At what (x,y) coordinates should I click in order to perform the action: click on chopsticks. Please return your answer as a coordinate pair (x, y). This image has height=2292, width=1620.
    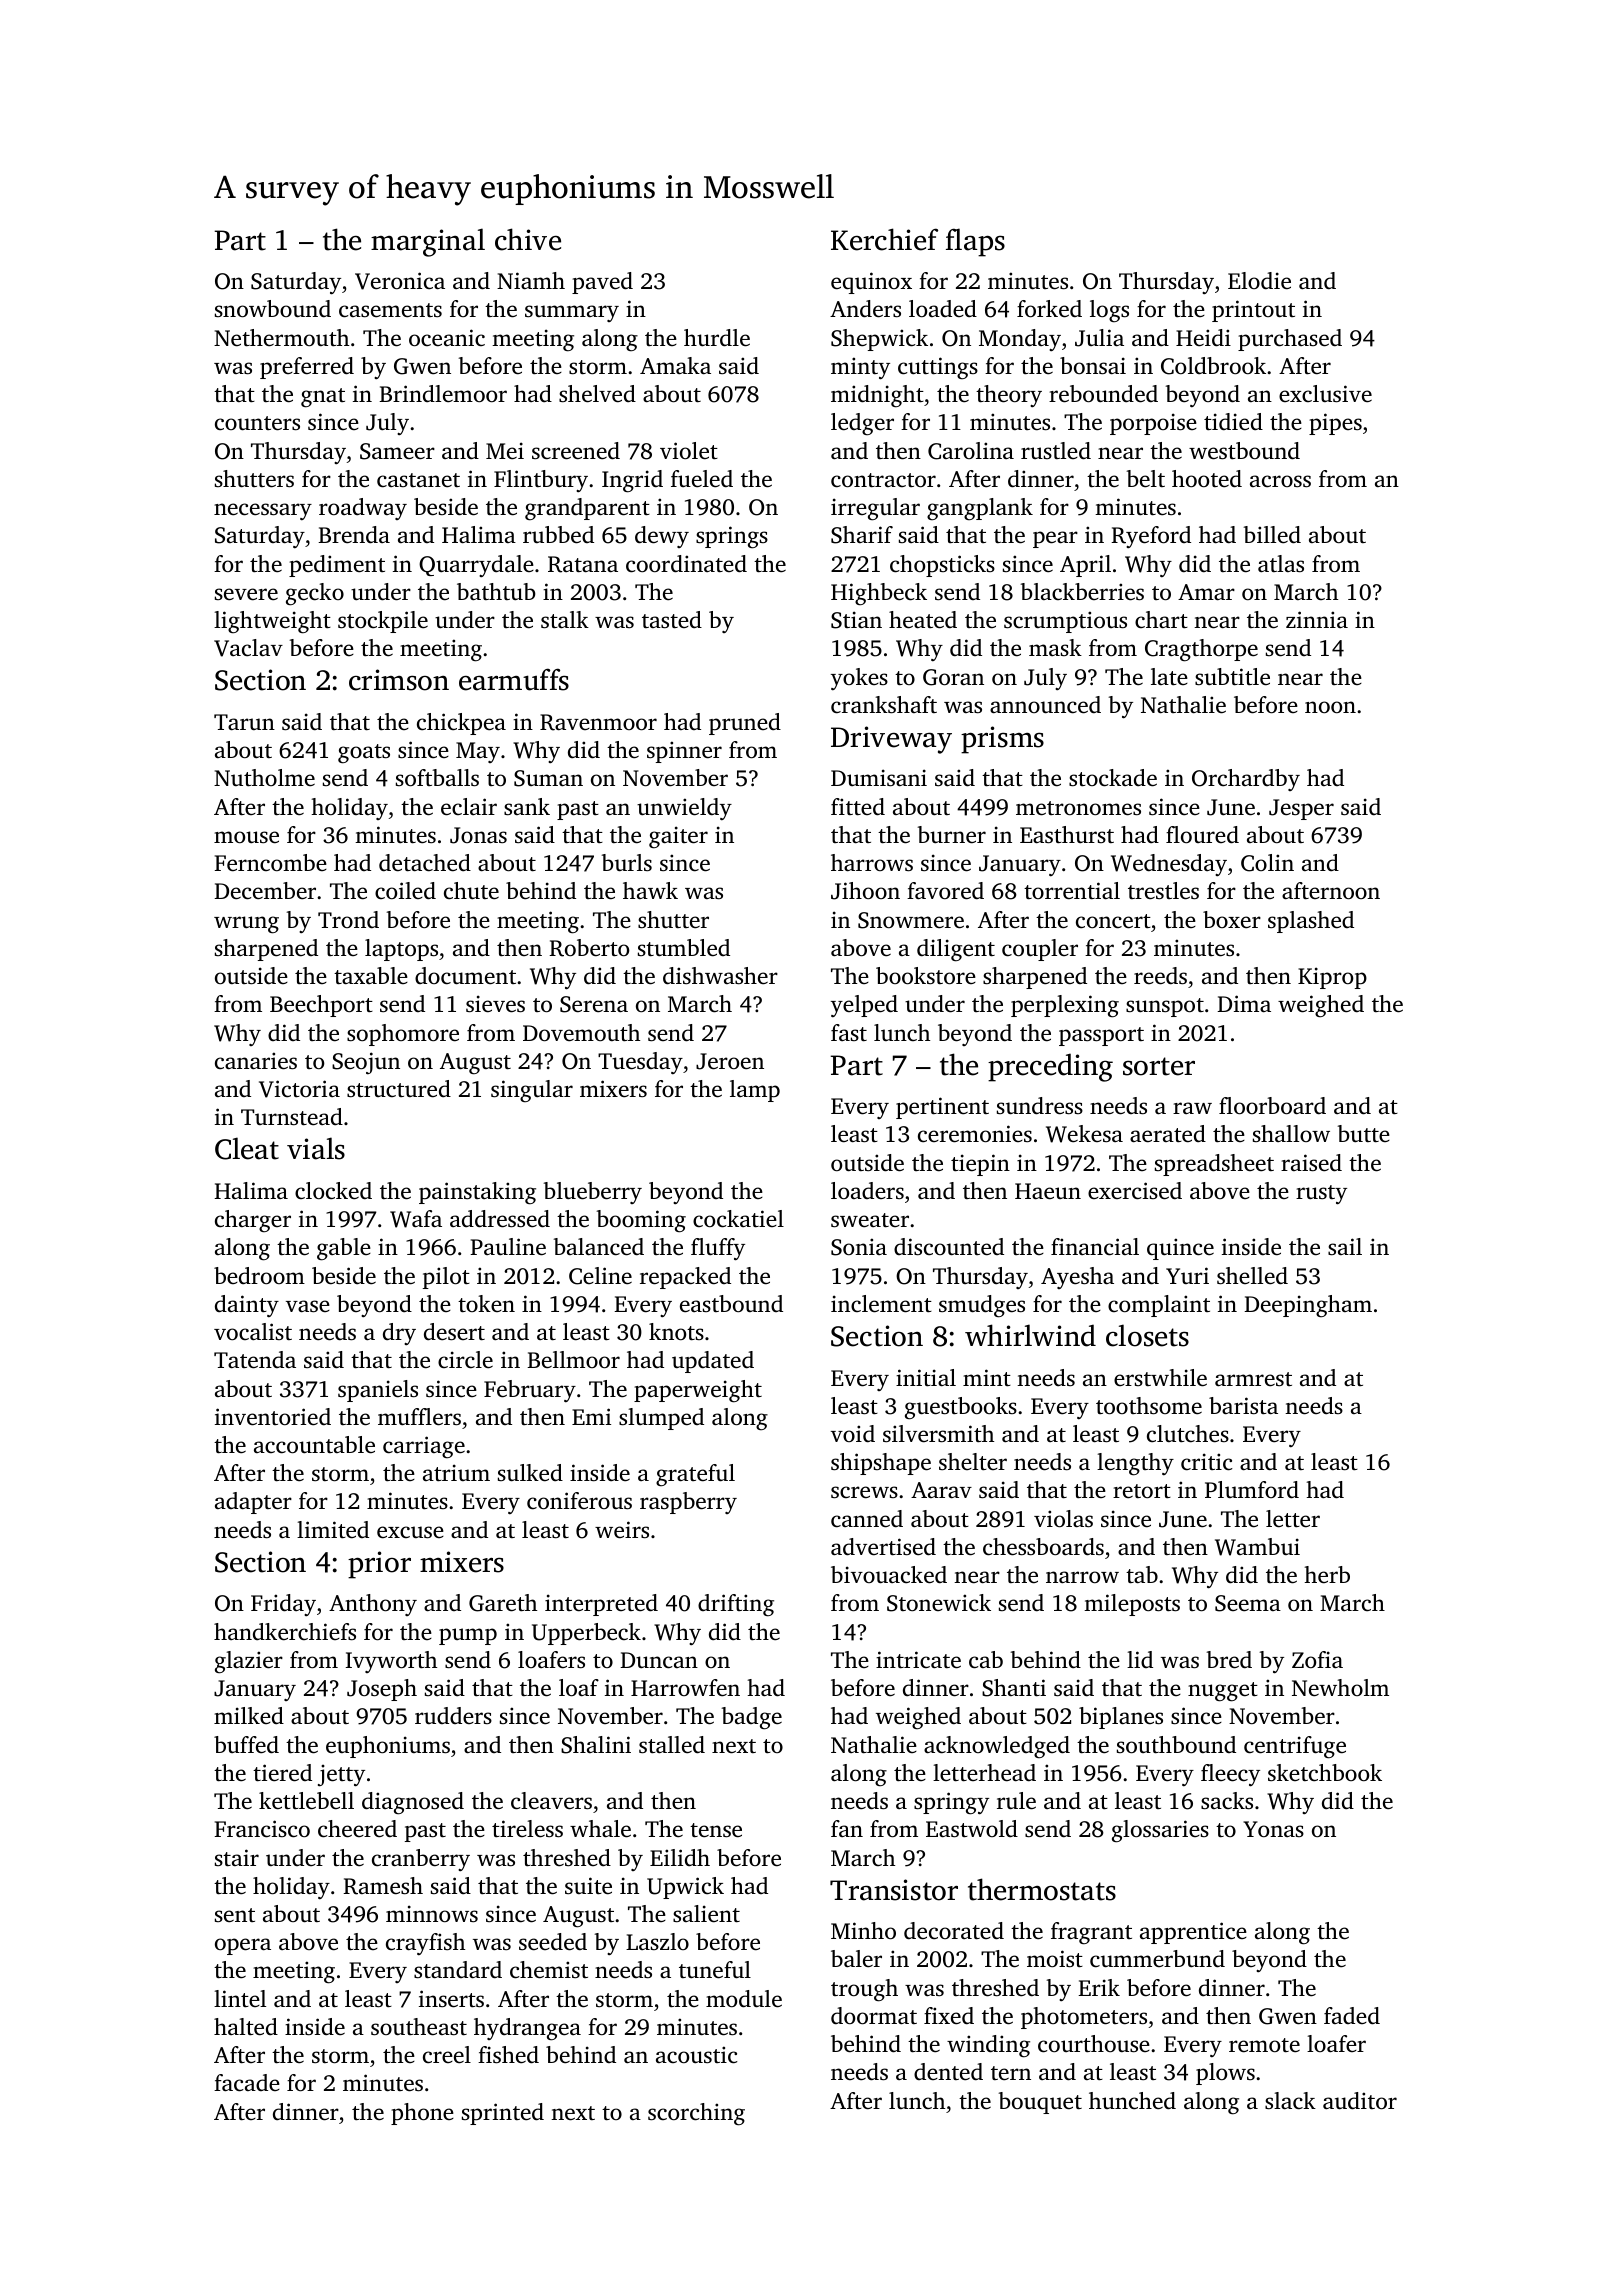
    Looking at the image, I should click on (942, 566).
